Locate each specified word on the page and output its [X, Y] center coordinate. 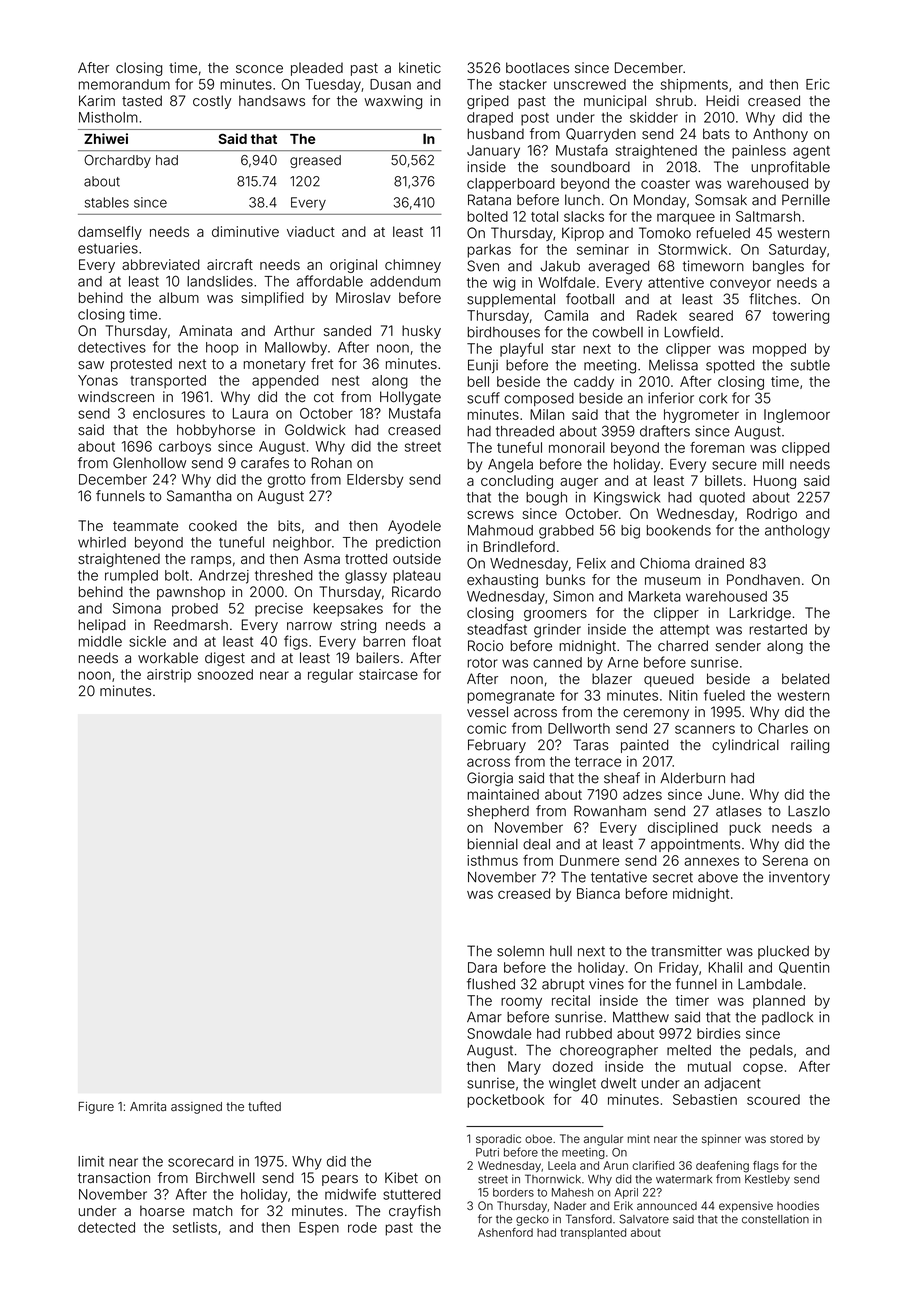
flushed [491, 984]
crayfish [415, 1212]
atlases [739, 811]
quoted [722, 498]
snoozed [225, 674]
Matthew [641, 1017]
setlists [195, 1227]
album [179, 297]
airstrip [169, 676]
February [497, 746]
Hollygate [410, 398]
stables [107, 202]
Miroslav [363, 297]
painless [759, 152]
